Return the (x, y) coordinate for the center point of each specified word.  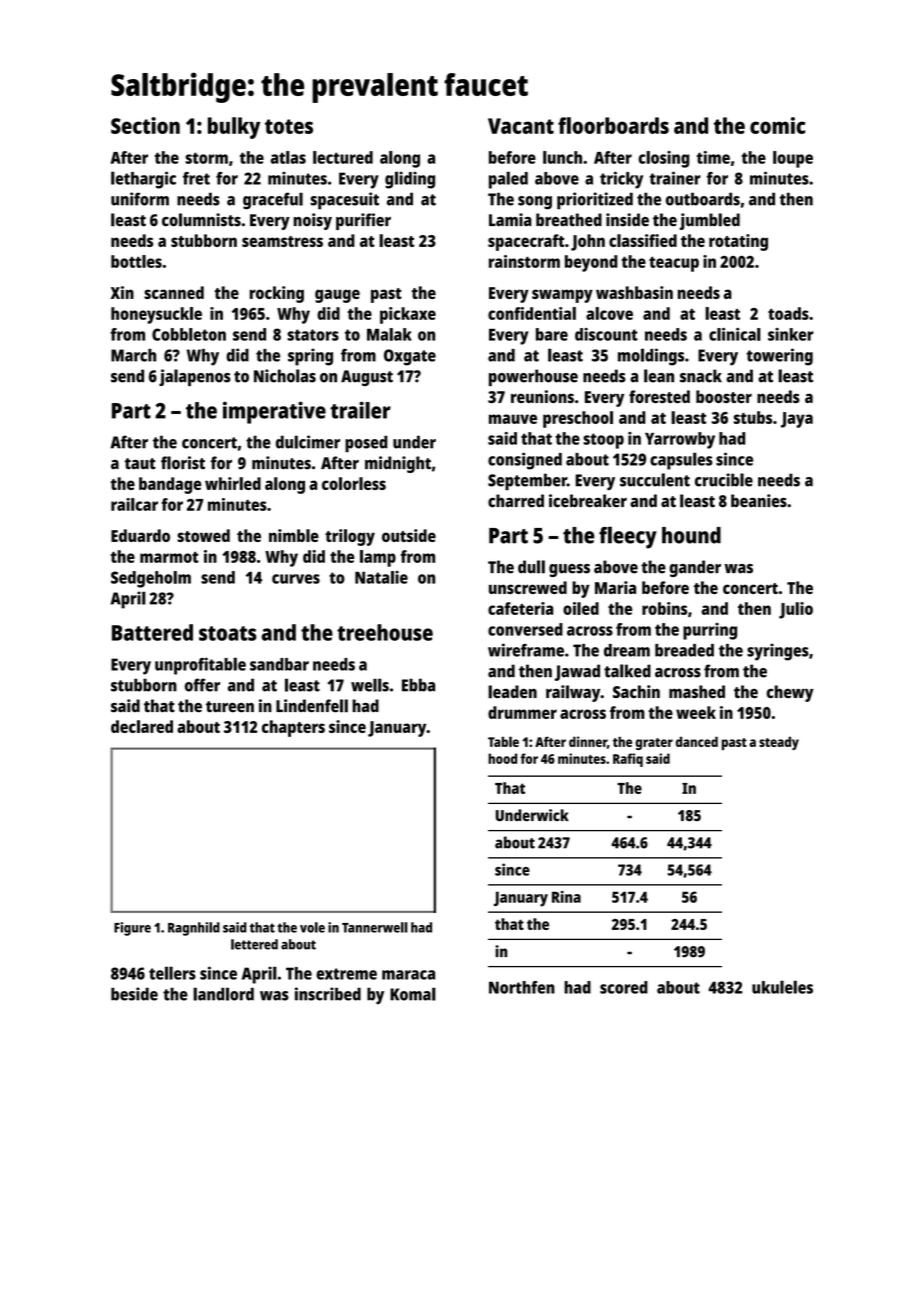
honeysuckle (156, 315)
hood (502, 758)
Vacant (521, 126)
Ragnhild (194, 929)
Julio (796, 610)
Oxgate (410, 357)
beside (134, 994)
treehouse (385, 632)
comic (777, 125)
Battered (152, 632)
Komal (413, 994)
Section (145, 125)
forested (659, 396)
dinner (588, 741)
